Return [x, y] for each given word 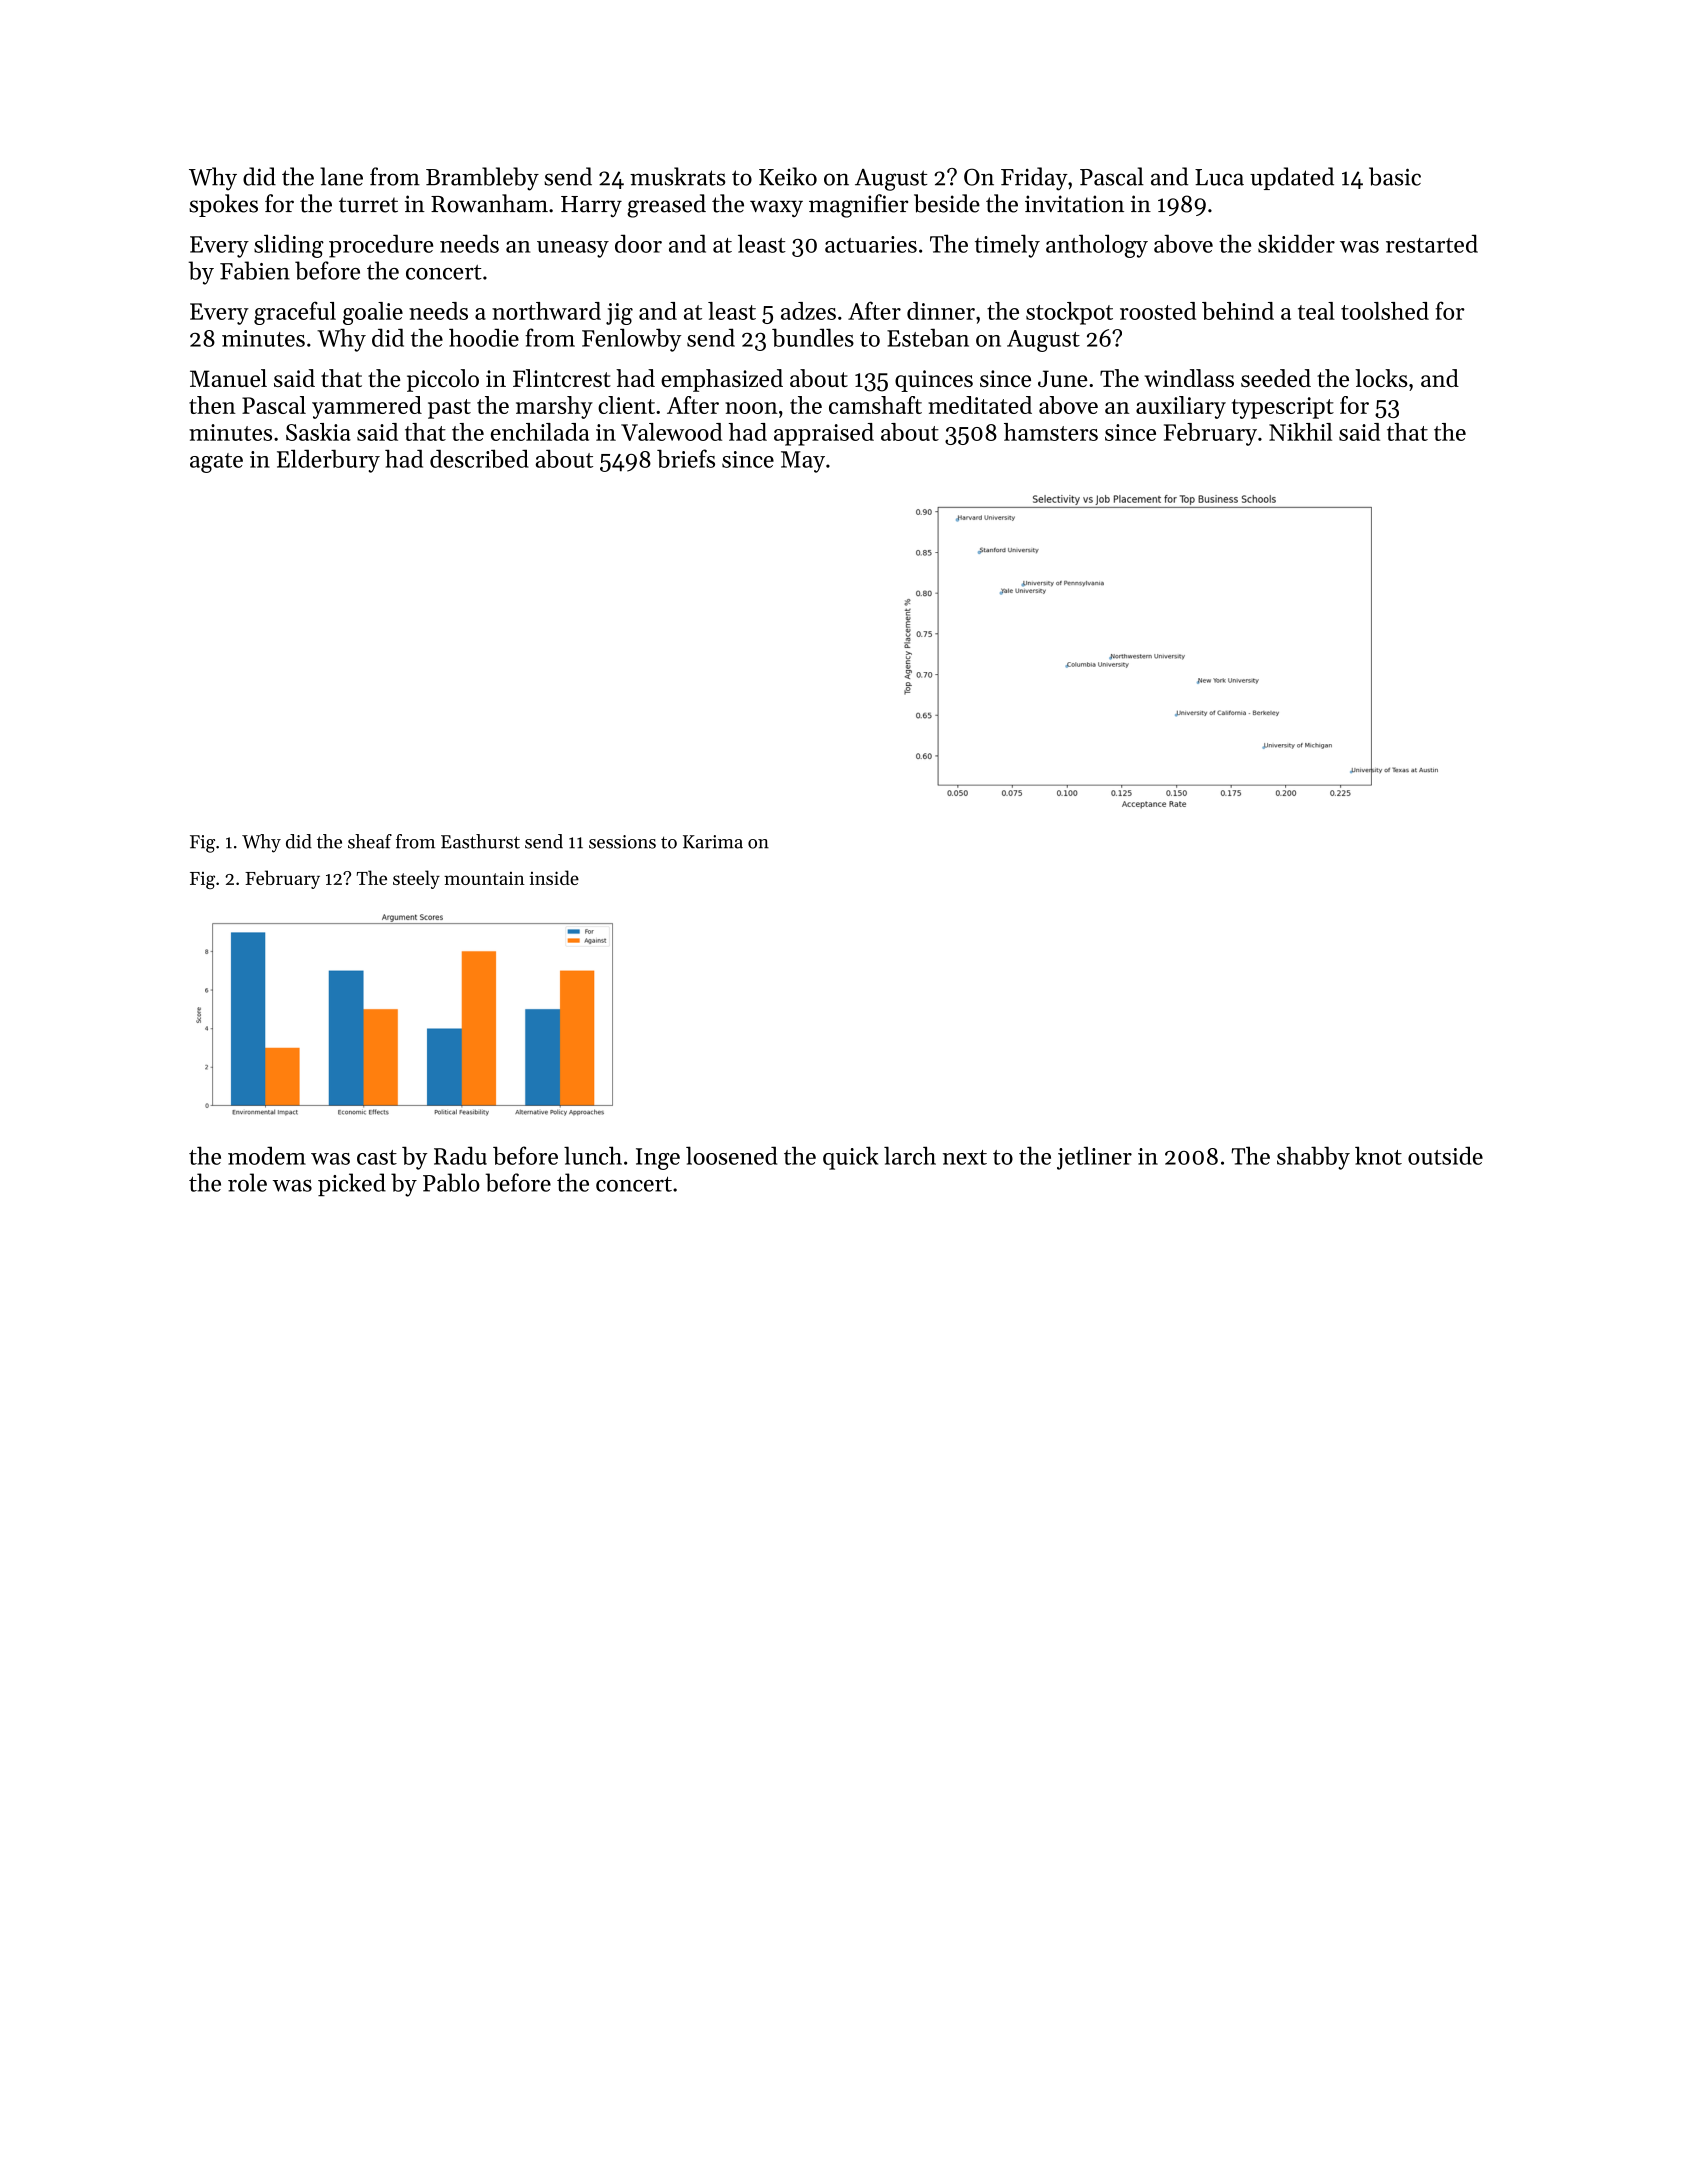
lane [341, 176]
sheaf [370, 841]
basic [1395, 176]
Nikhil [1300, 432]
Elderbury [328, 461]
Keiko [788, 176]
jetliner [1094, 1158]
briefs [686, 458]
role [247, 1182]
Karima [713, 842]
